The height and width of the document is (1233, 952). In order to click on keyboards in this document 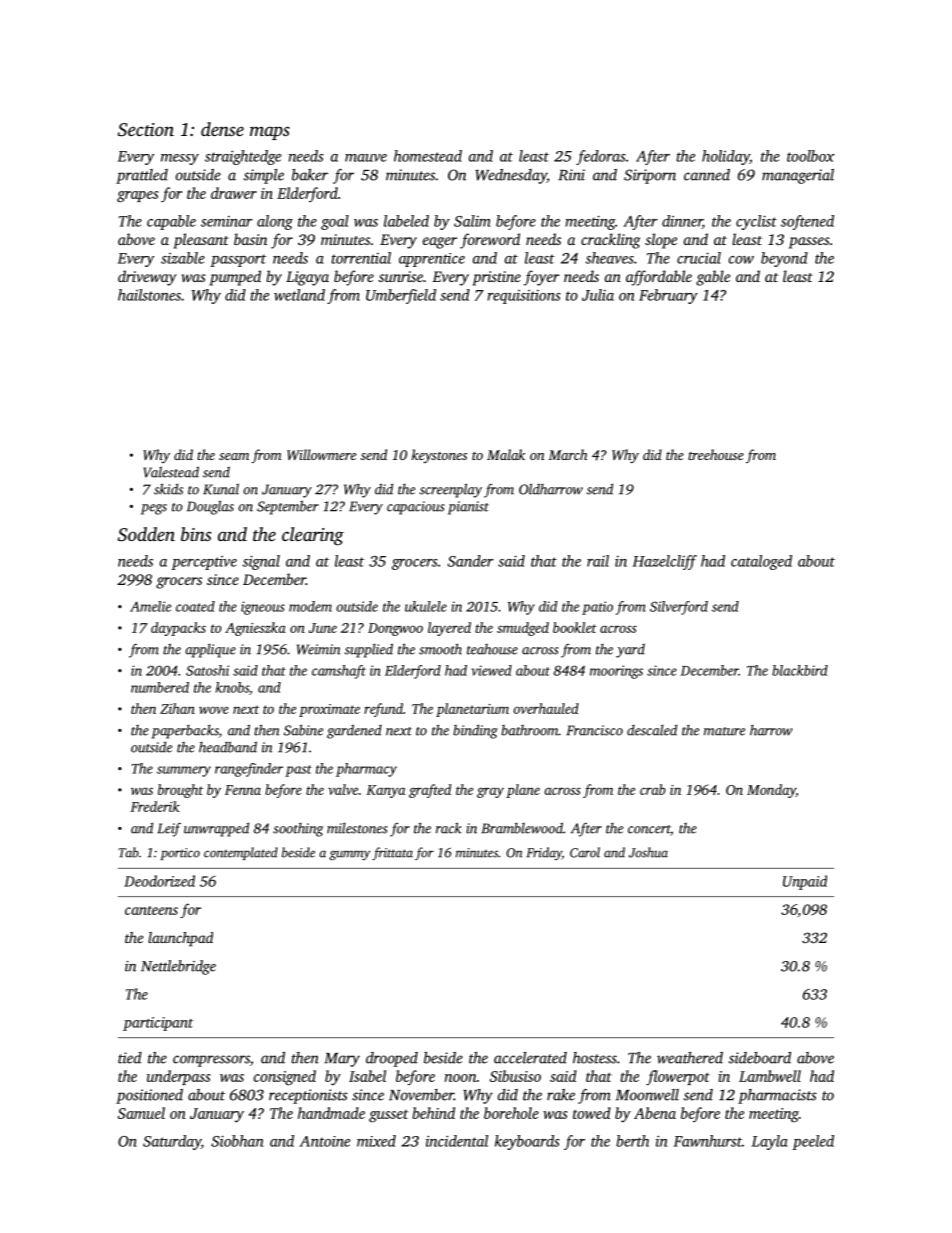, I will do `click(527, 1142)`.
